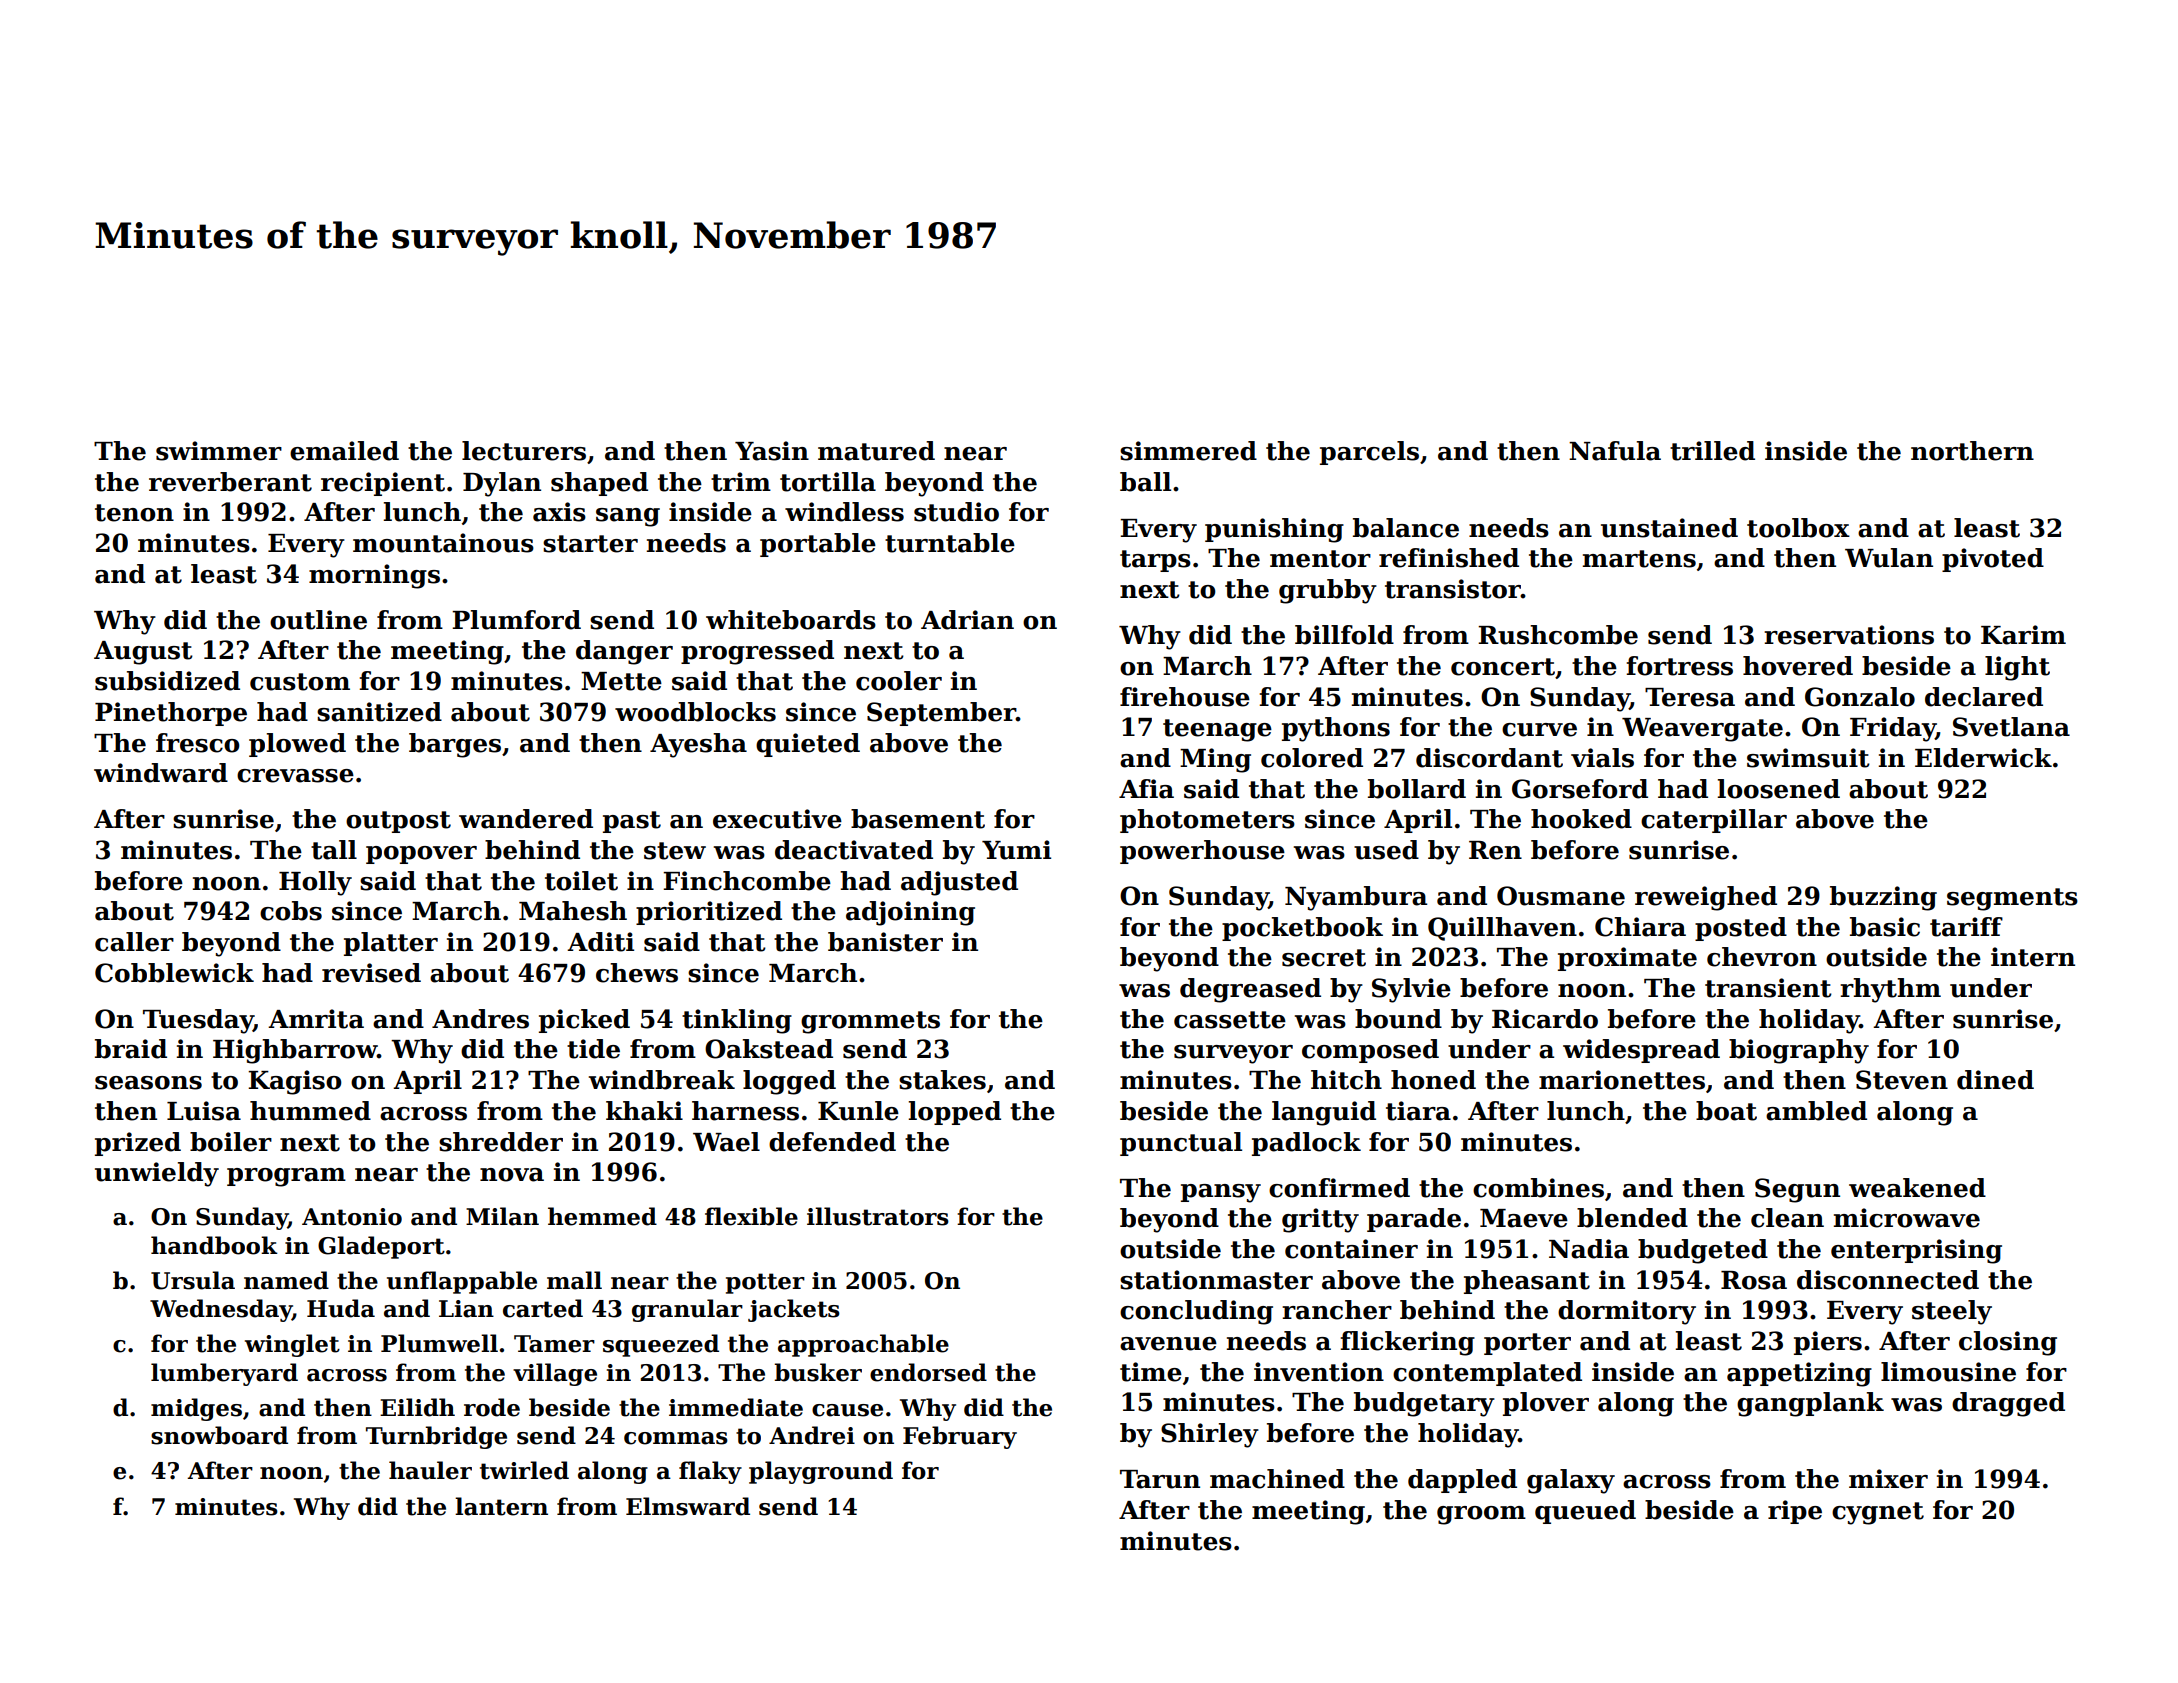 The height and width of the document is (1683, 2178). Describe the element at coordinates (219, 1435) in the document. I see `snowboard` at that location.
